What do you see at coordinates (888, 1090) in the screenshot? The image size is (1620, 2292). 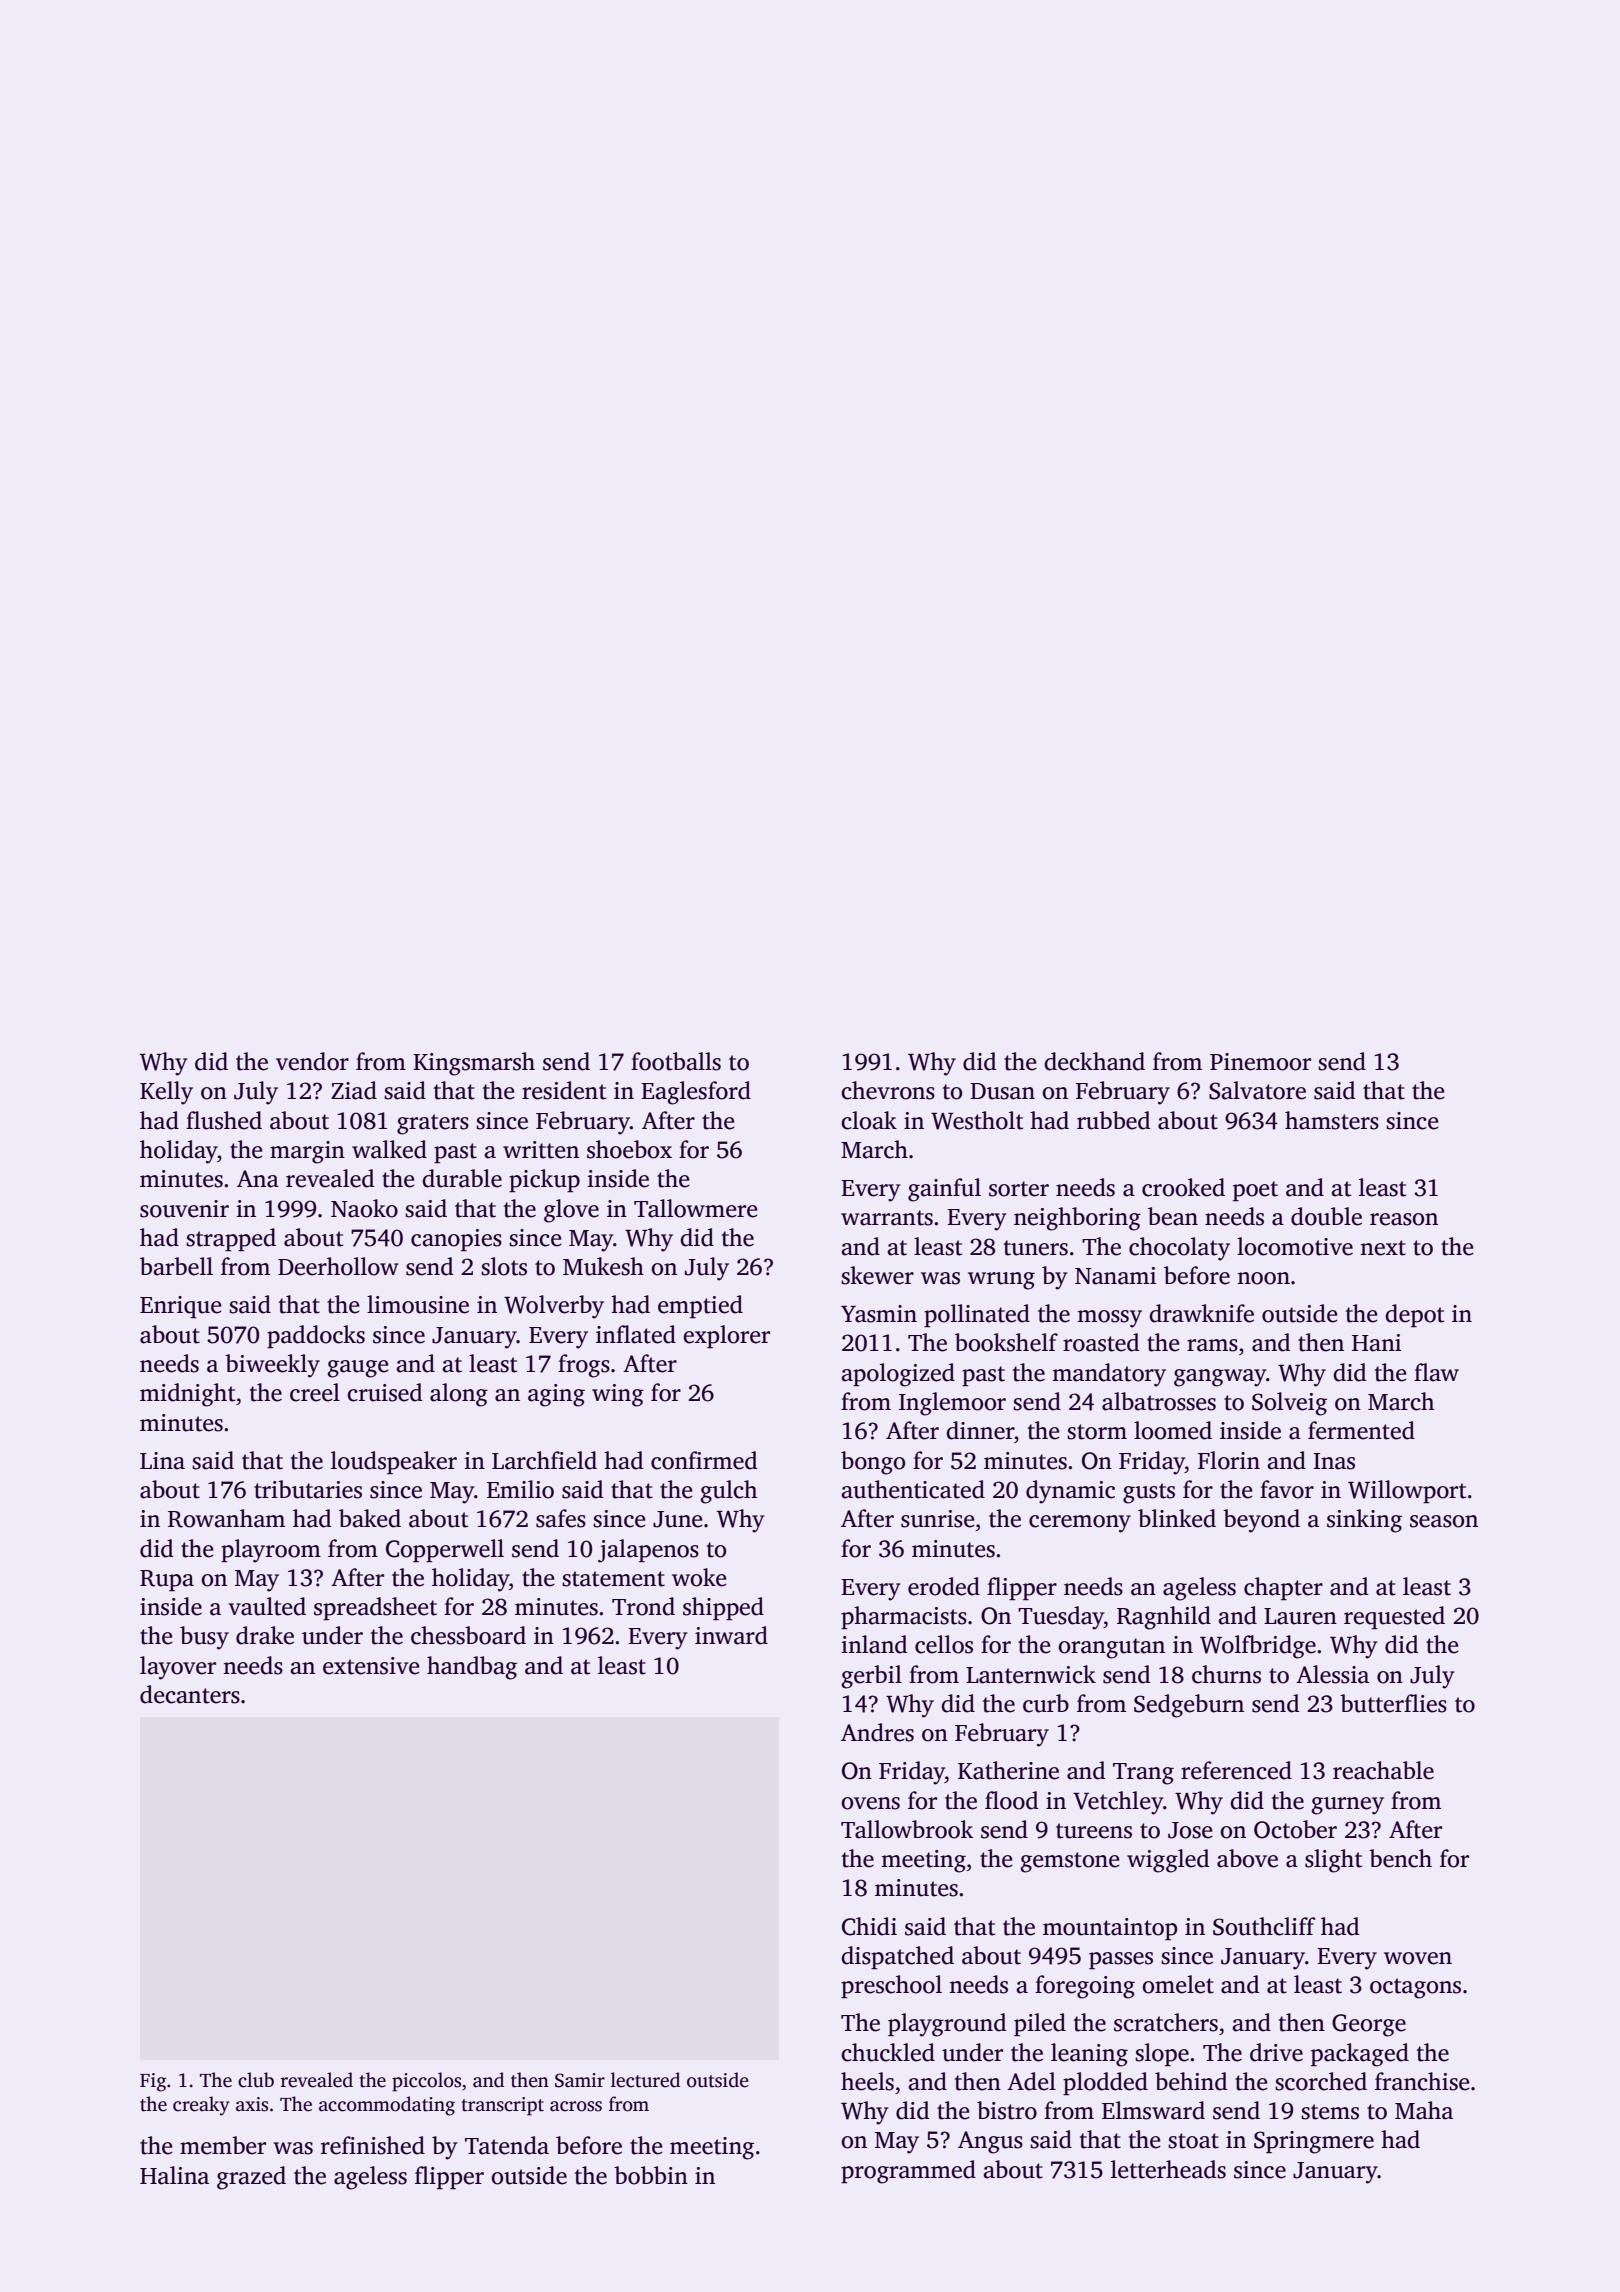 I see `chevrons` at bounding box center [888, 1090].
